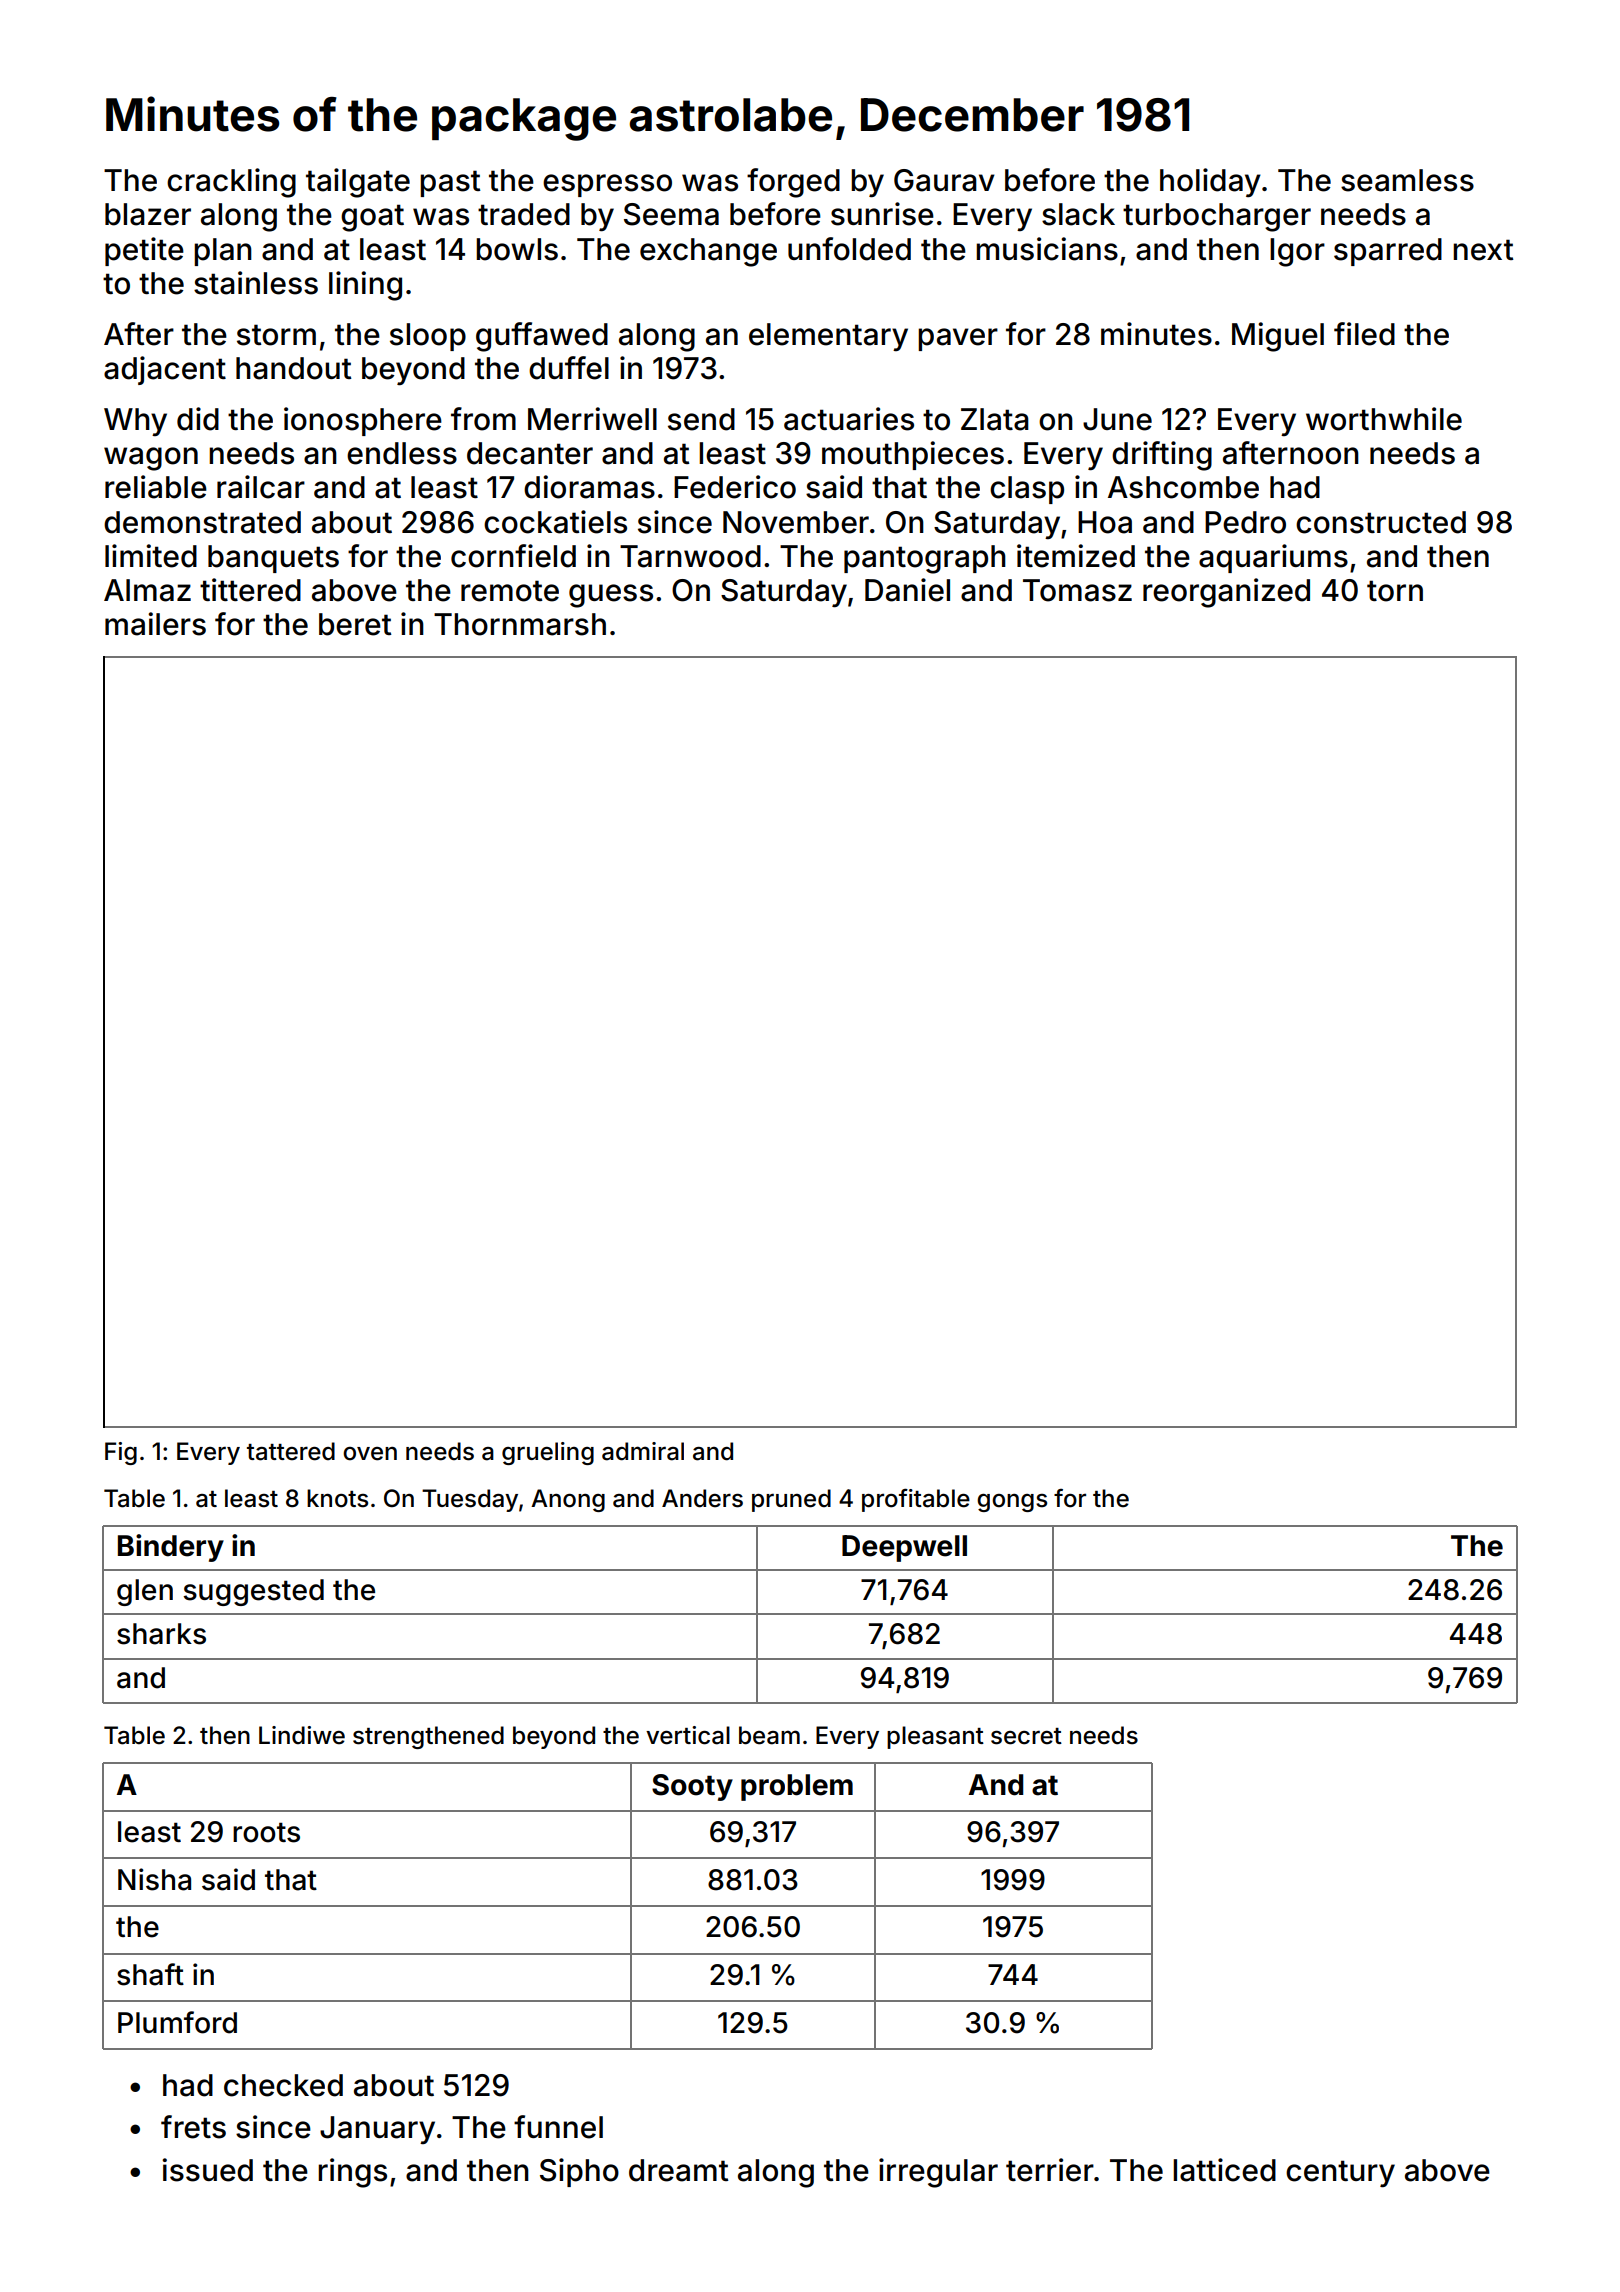 The width and height of the image is (1620, 2292). What do you see at coordinates (121, 1453) in the image?
I see `Fig` at bounding box center [121, 1453].
